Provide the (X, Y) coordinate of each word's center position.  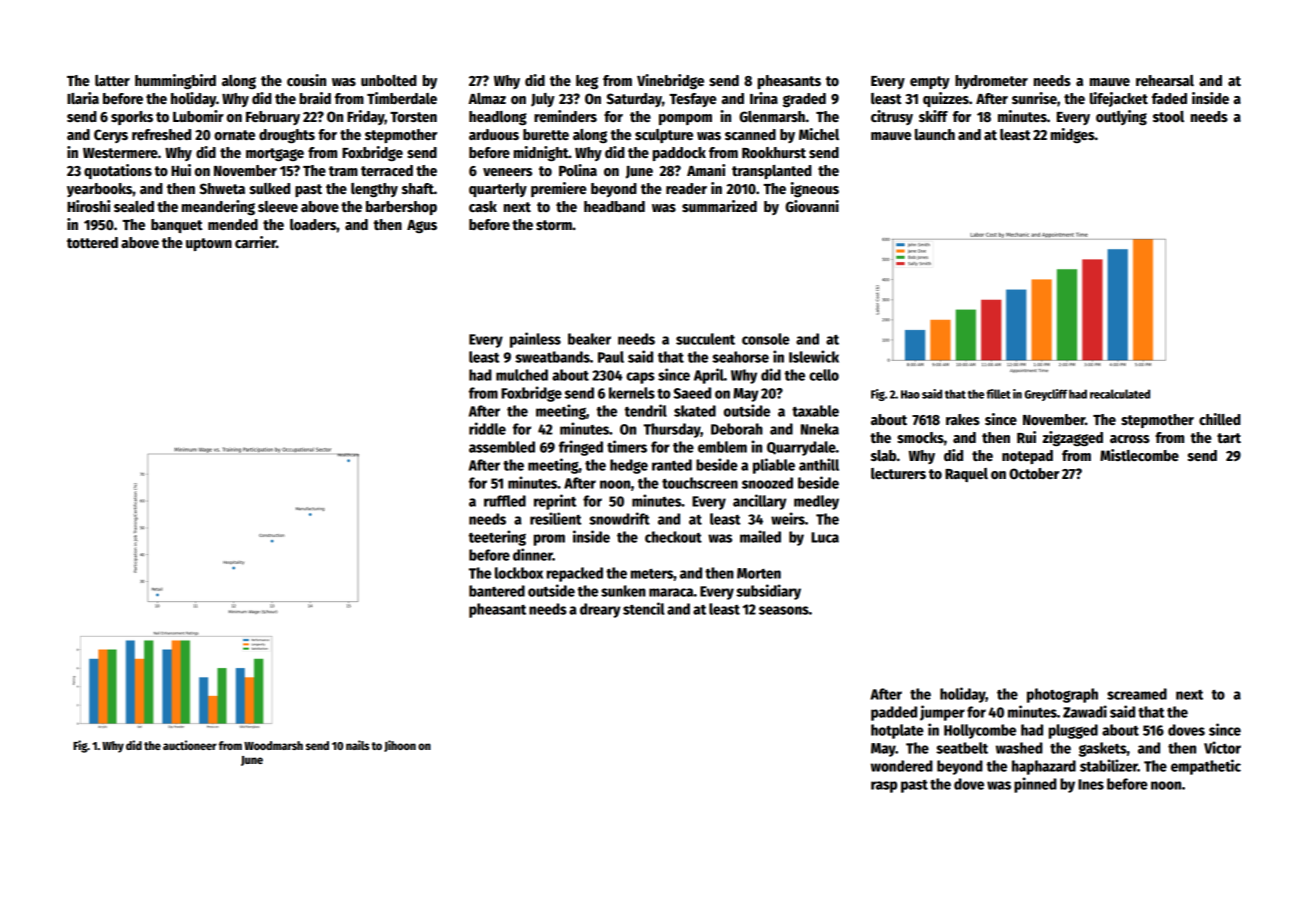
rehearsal (1165, 80)
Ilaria (83, 98)
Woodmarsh (273, 745)
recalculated (1120, 394)
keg (587, 82)
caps (640, 378)
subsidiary (768, 592)
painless (535, 340)
